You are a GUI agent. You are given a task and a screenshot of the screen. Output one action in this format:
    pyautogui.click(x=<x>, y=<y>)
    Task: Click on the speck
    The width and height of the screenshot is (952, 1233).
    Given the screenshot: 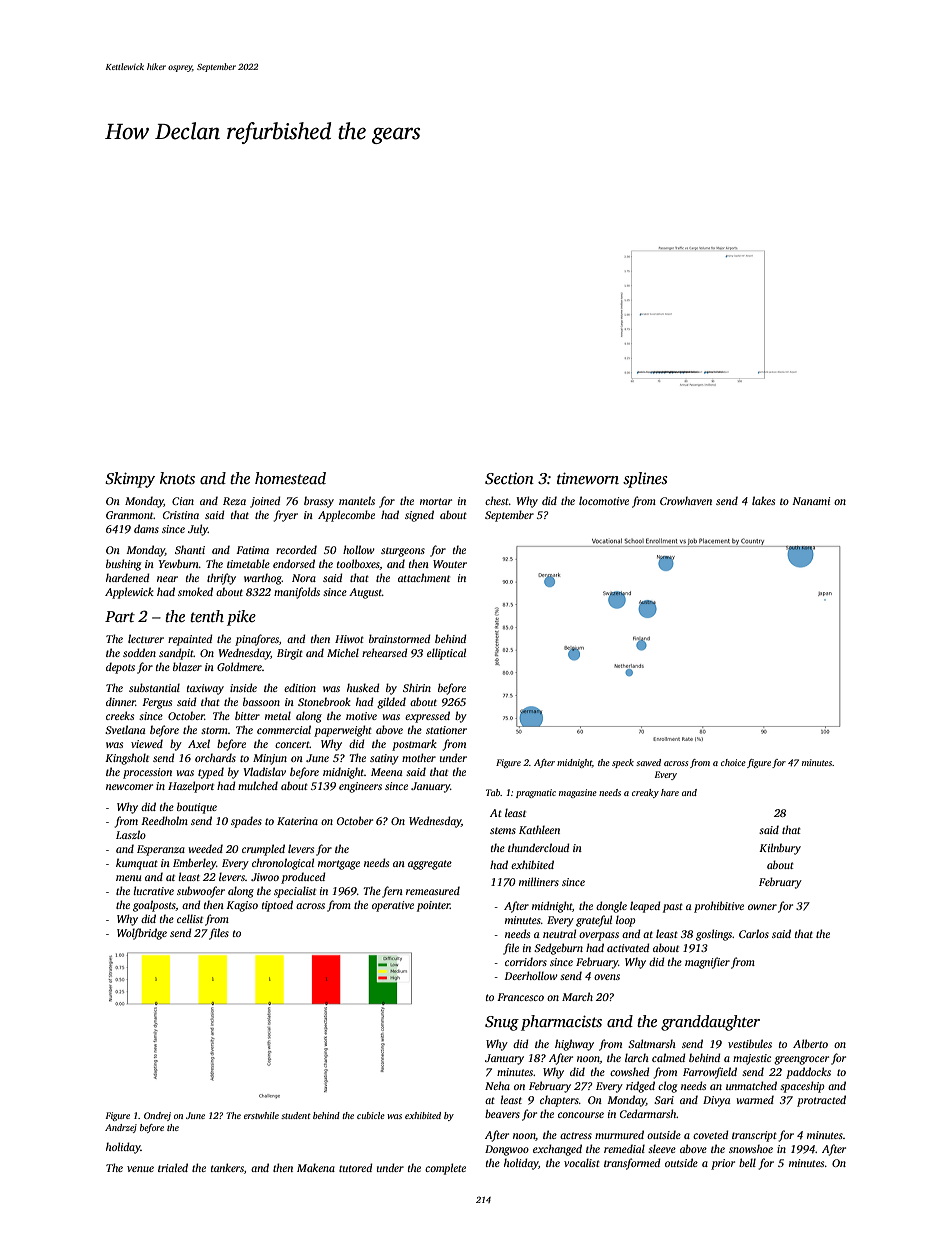 What is the action you would take?
    pyautogui.click(x=623, y=763)
